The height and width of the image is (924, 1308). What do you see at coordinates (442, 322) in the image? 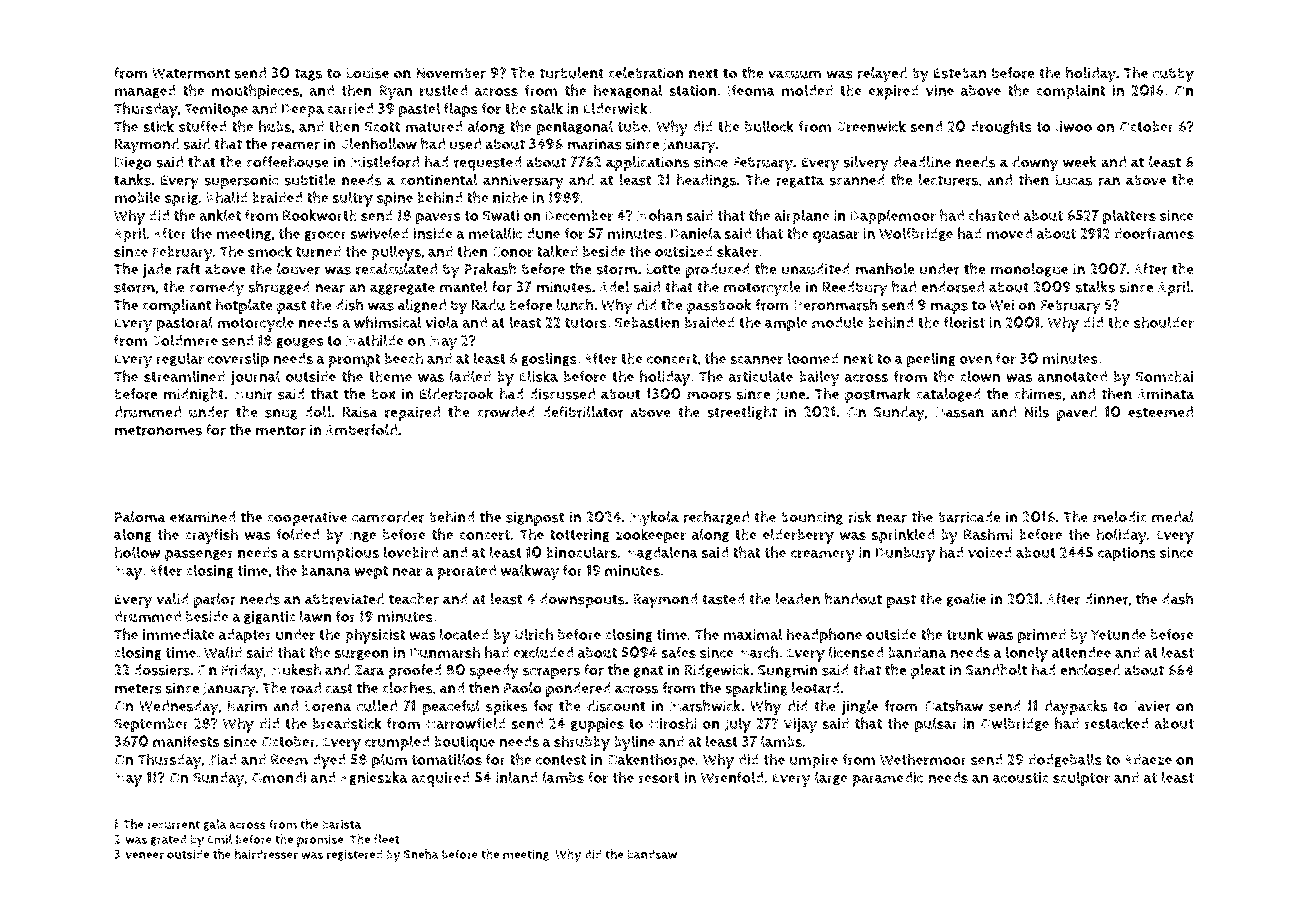
I see `viola` at bounding box center [442, 322].
